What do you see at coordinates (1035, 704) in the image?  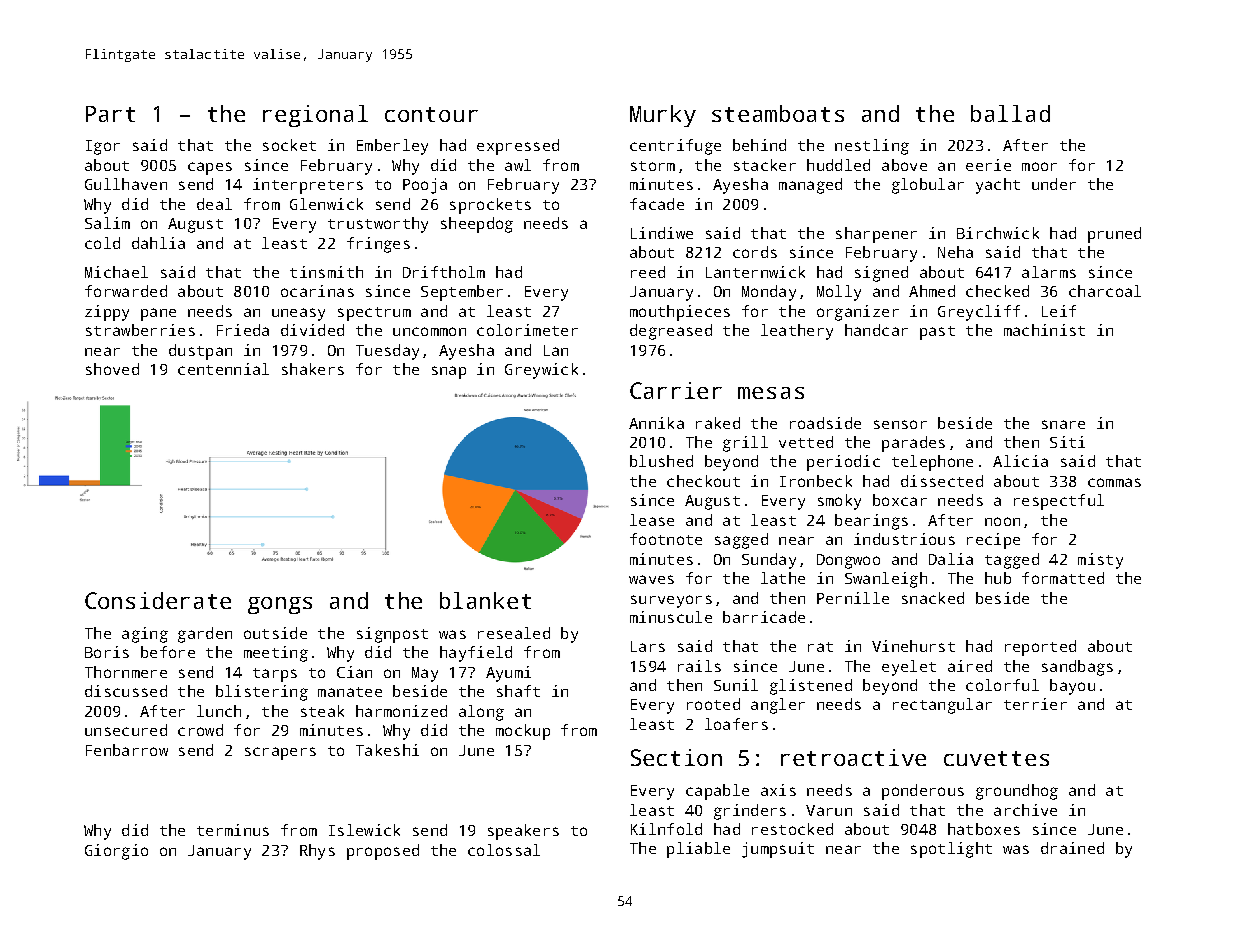 I see `terrier` at bounding box center [1035, 704].
